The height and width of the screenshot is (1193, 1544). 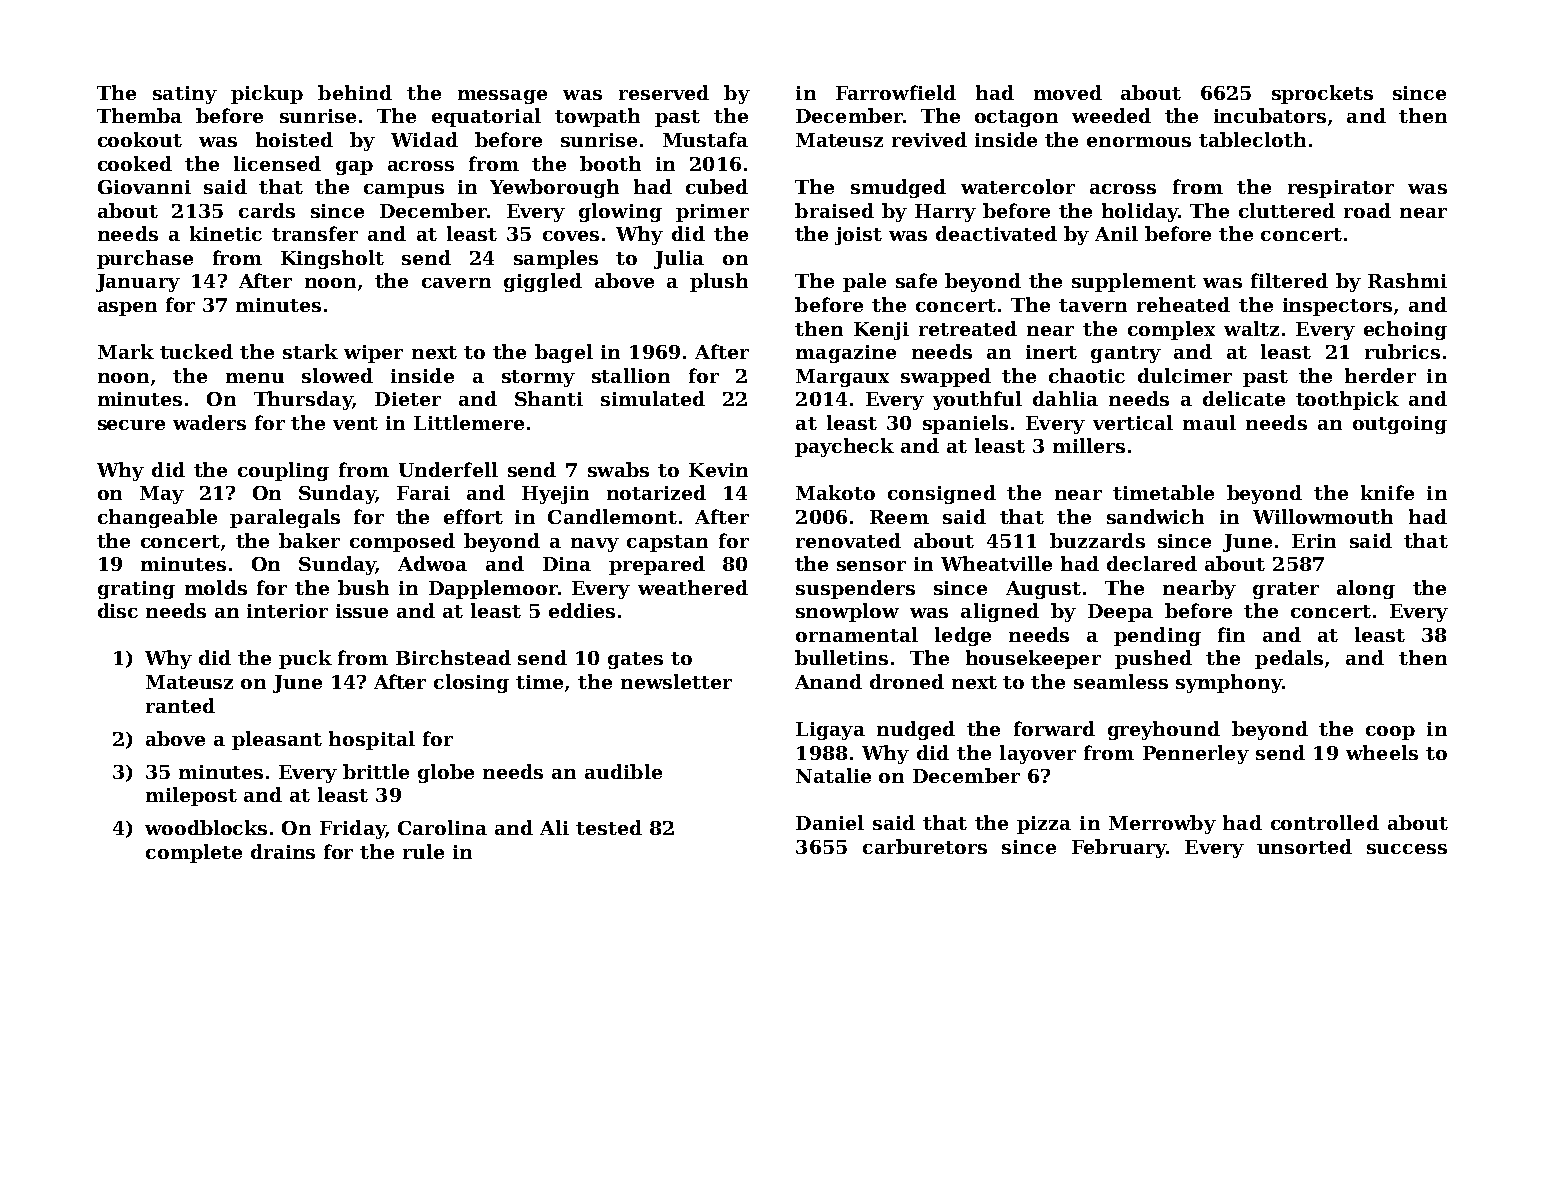 What do you see at coordinates (277, 740) in the screenshot?
I see `pleasant` at bounding box center [277, 740].
